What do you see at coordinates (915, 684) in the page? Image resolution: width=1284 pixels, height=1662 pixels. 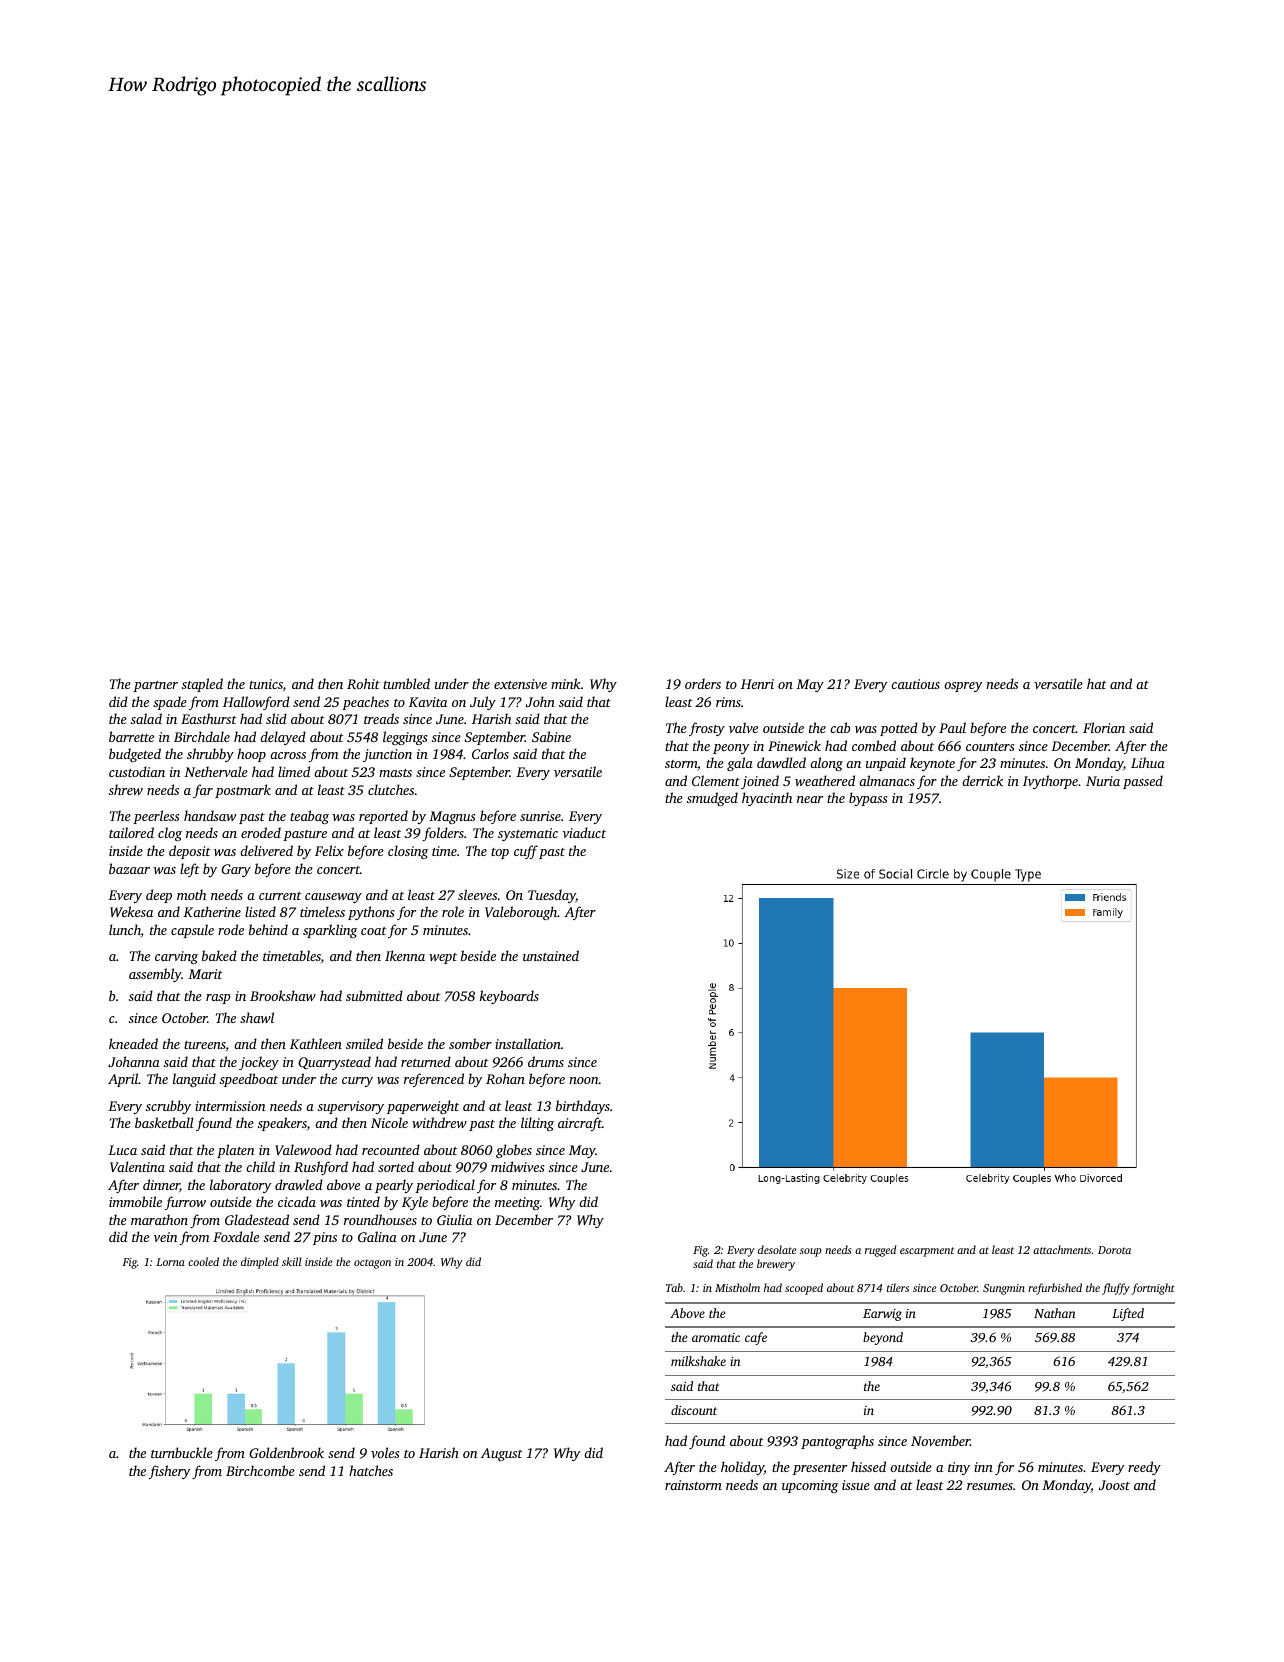 I see `cautious` at bounding box center [915, 684].
